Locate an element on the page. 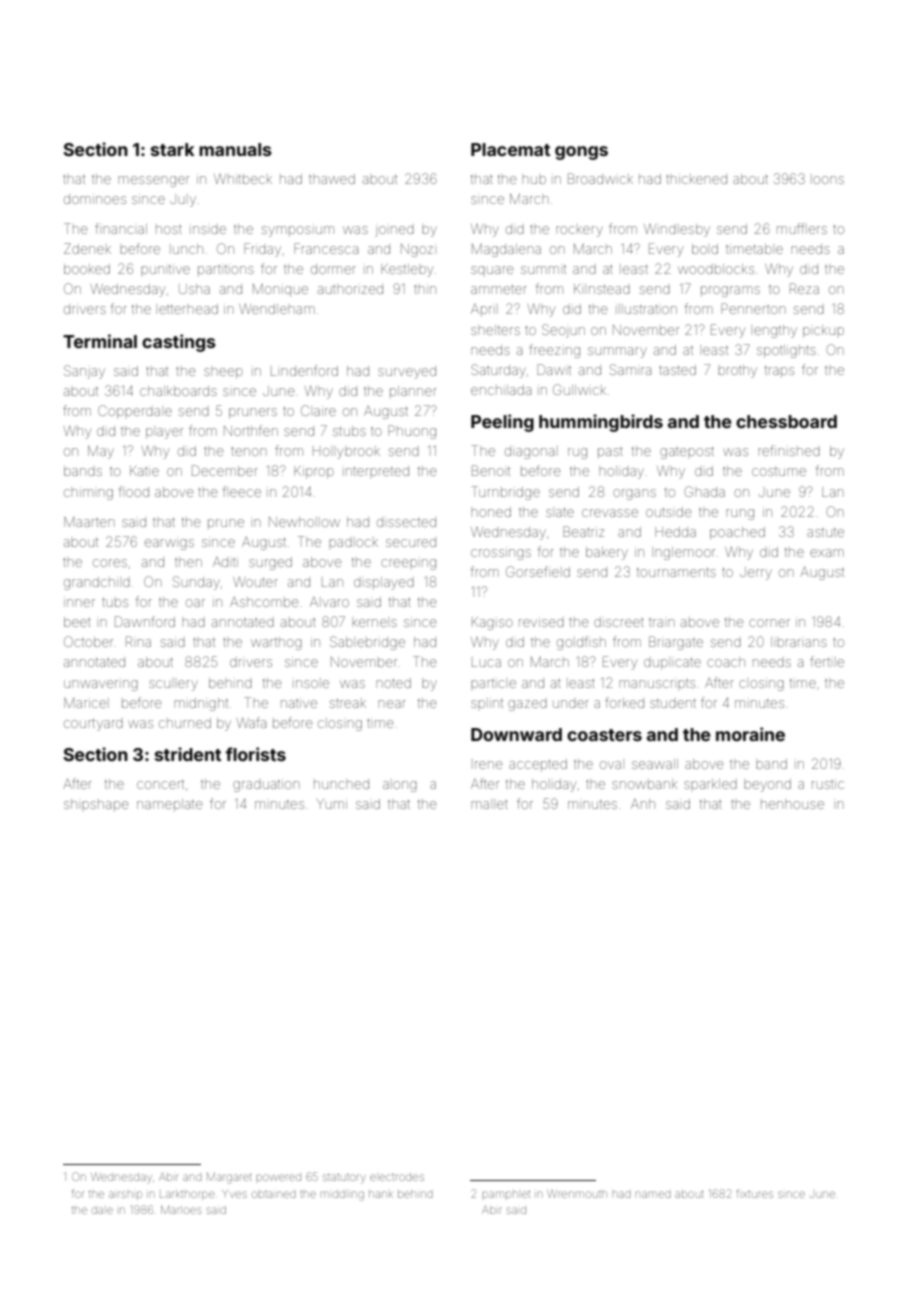  stark is located at coordinates (173, 149).
